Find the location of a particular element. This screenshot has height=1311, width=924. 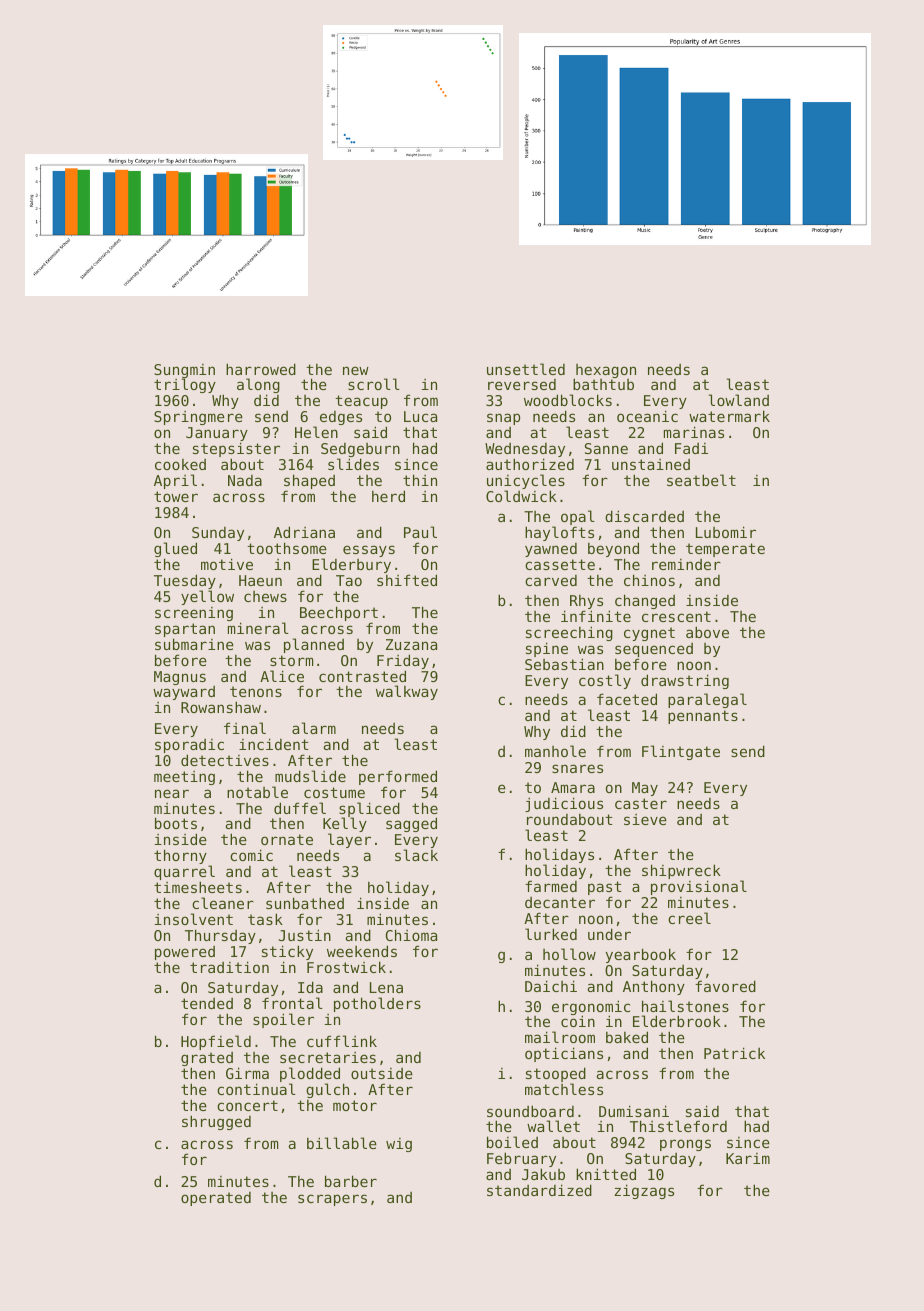

harrowed is located at coordinates (261, 369).
